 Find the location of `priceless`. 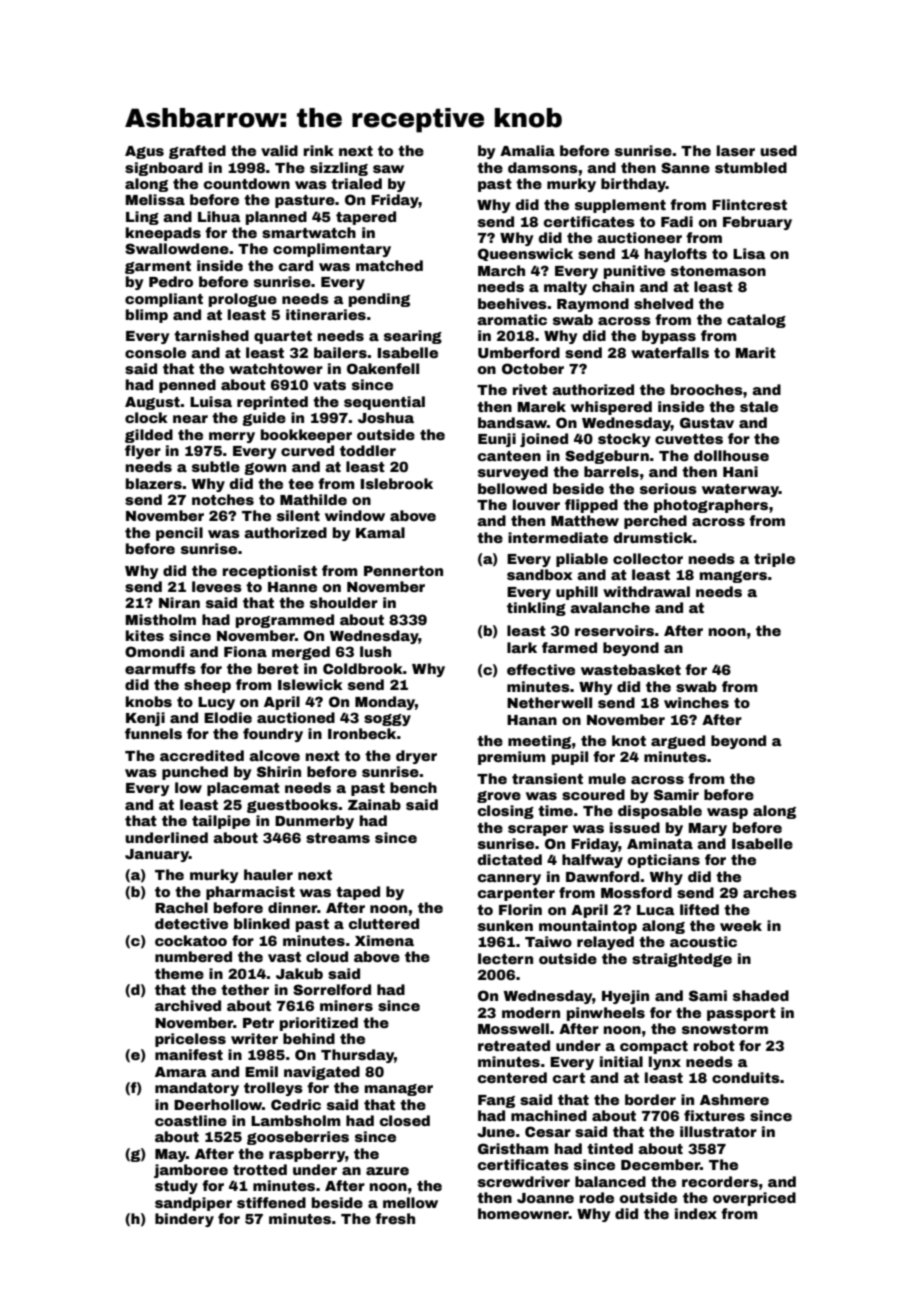

priceless is located at coordinates (190, 1040).
